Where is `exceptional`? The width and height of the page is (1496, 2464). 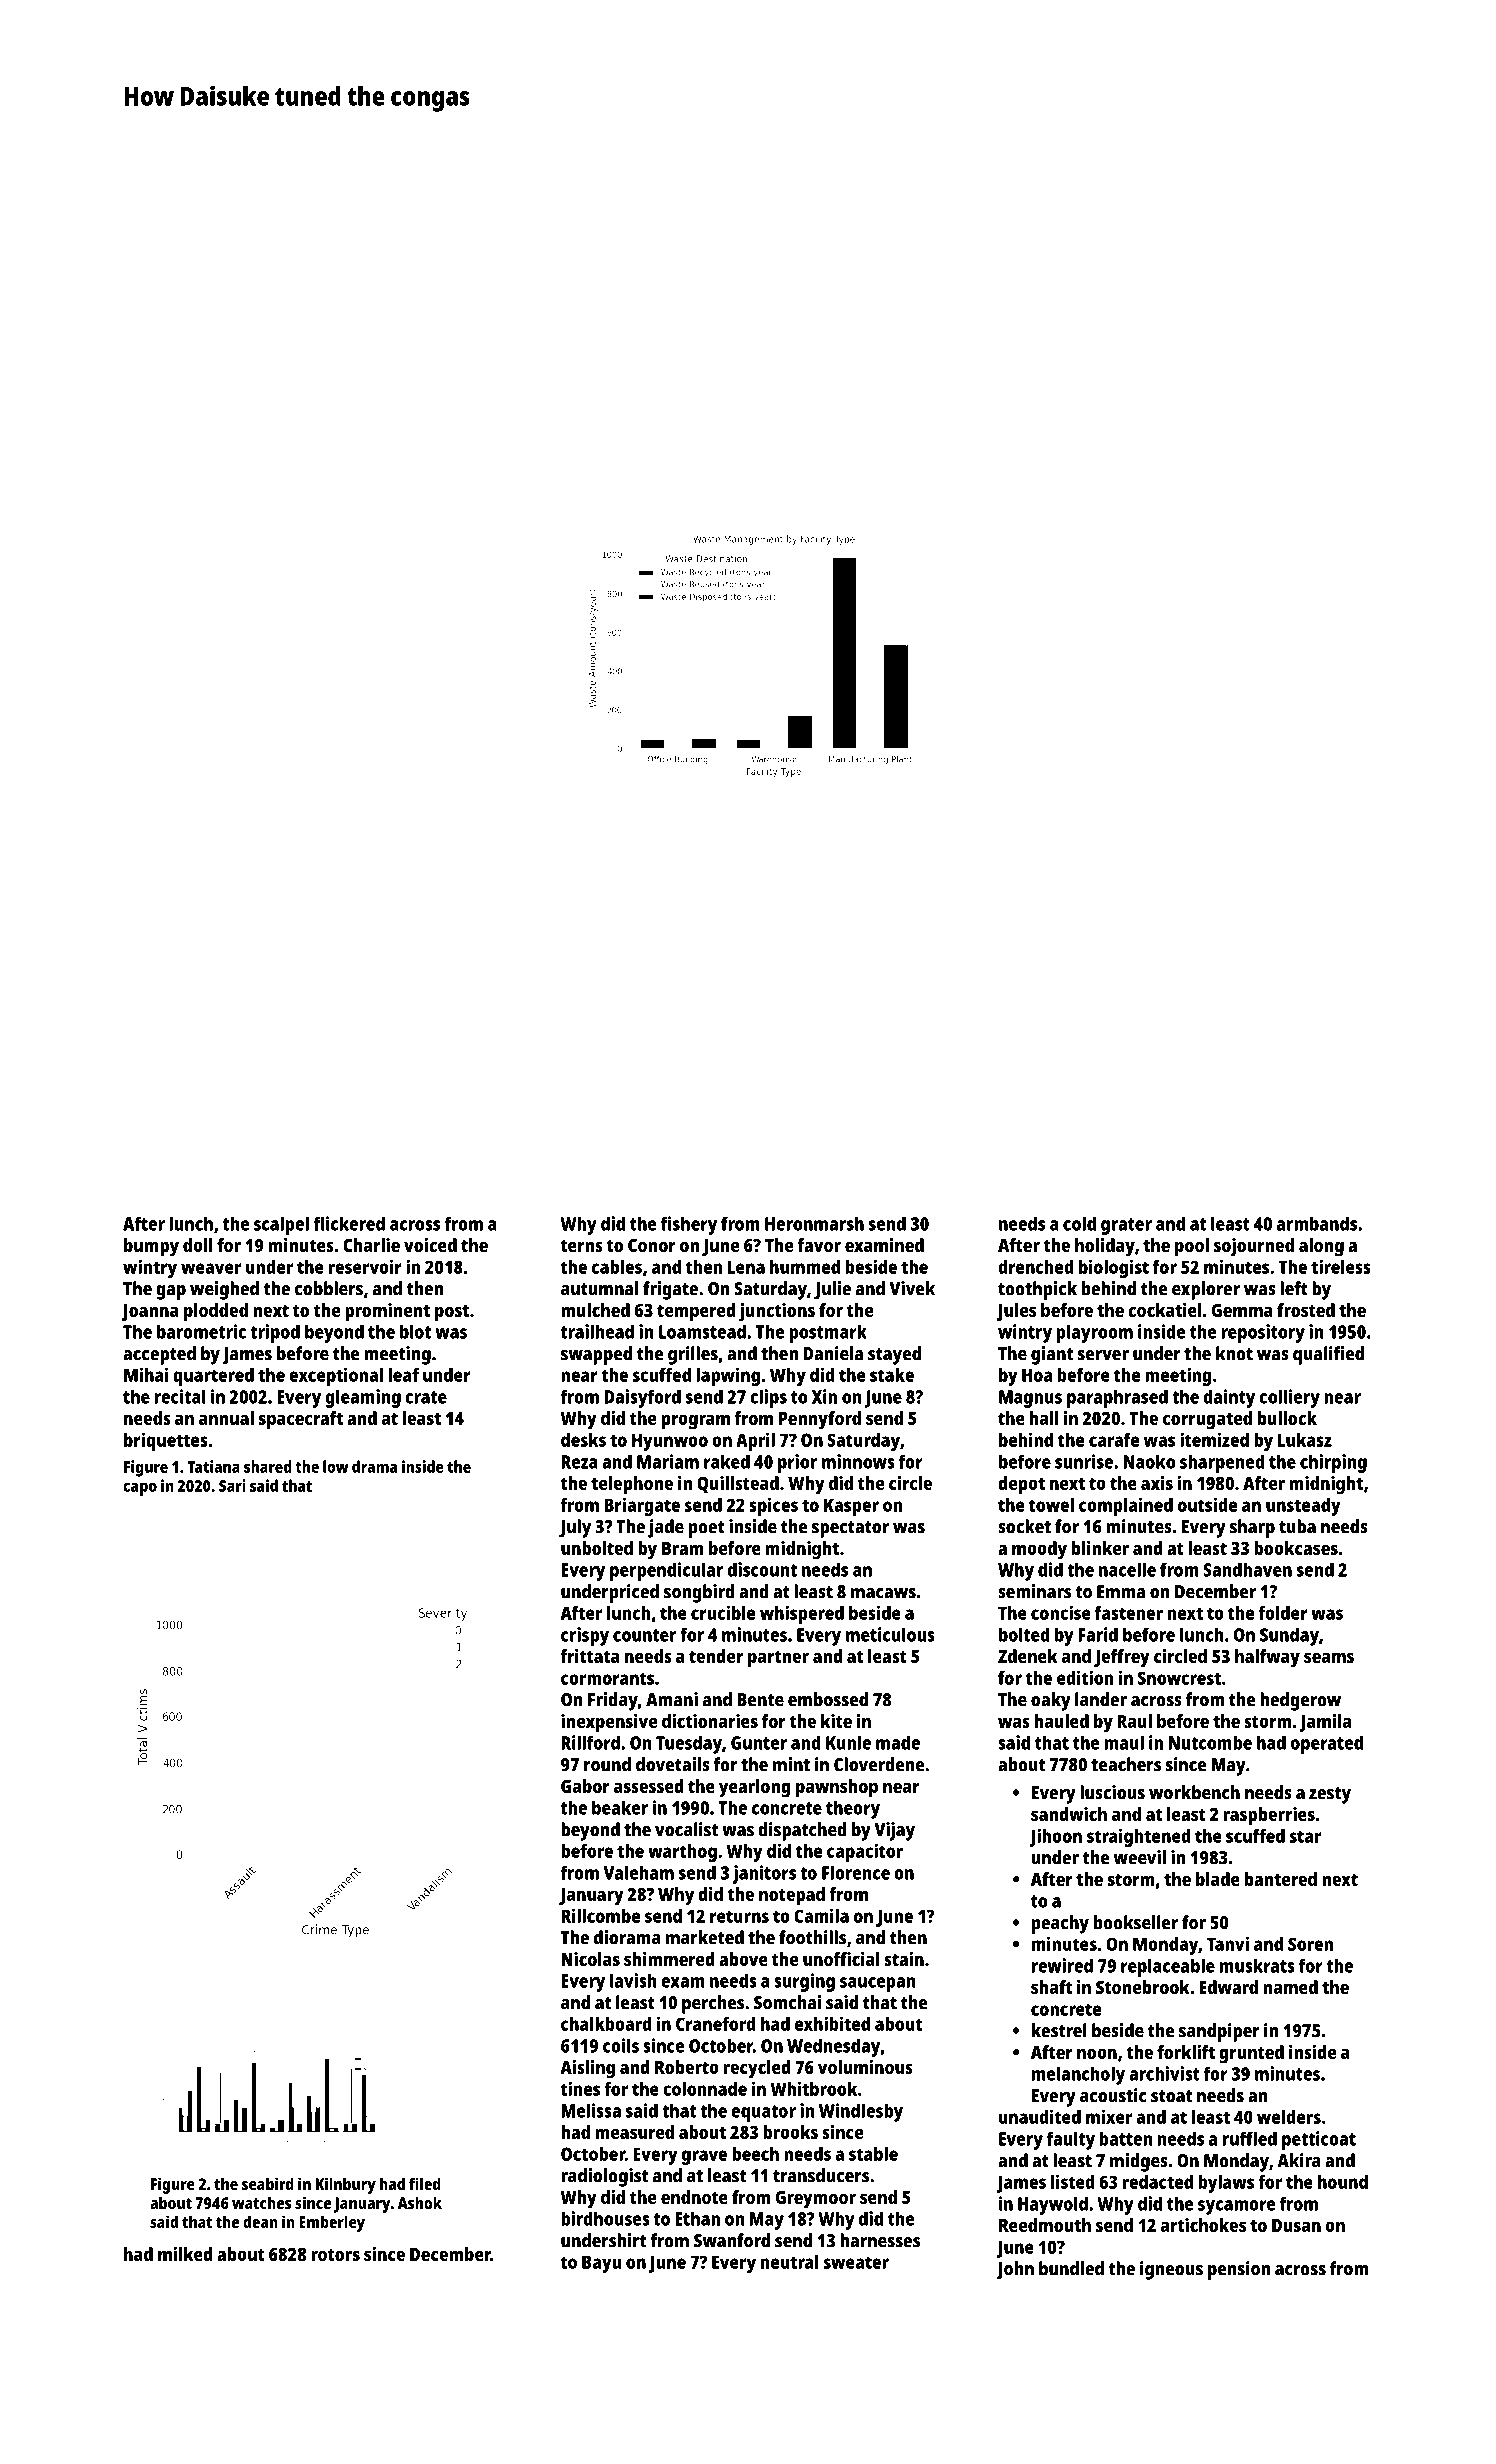
exceptional is located at coordinates (336, 1376).
